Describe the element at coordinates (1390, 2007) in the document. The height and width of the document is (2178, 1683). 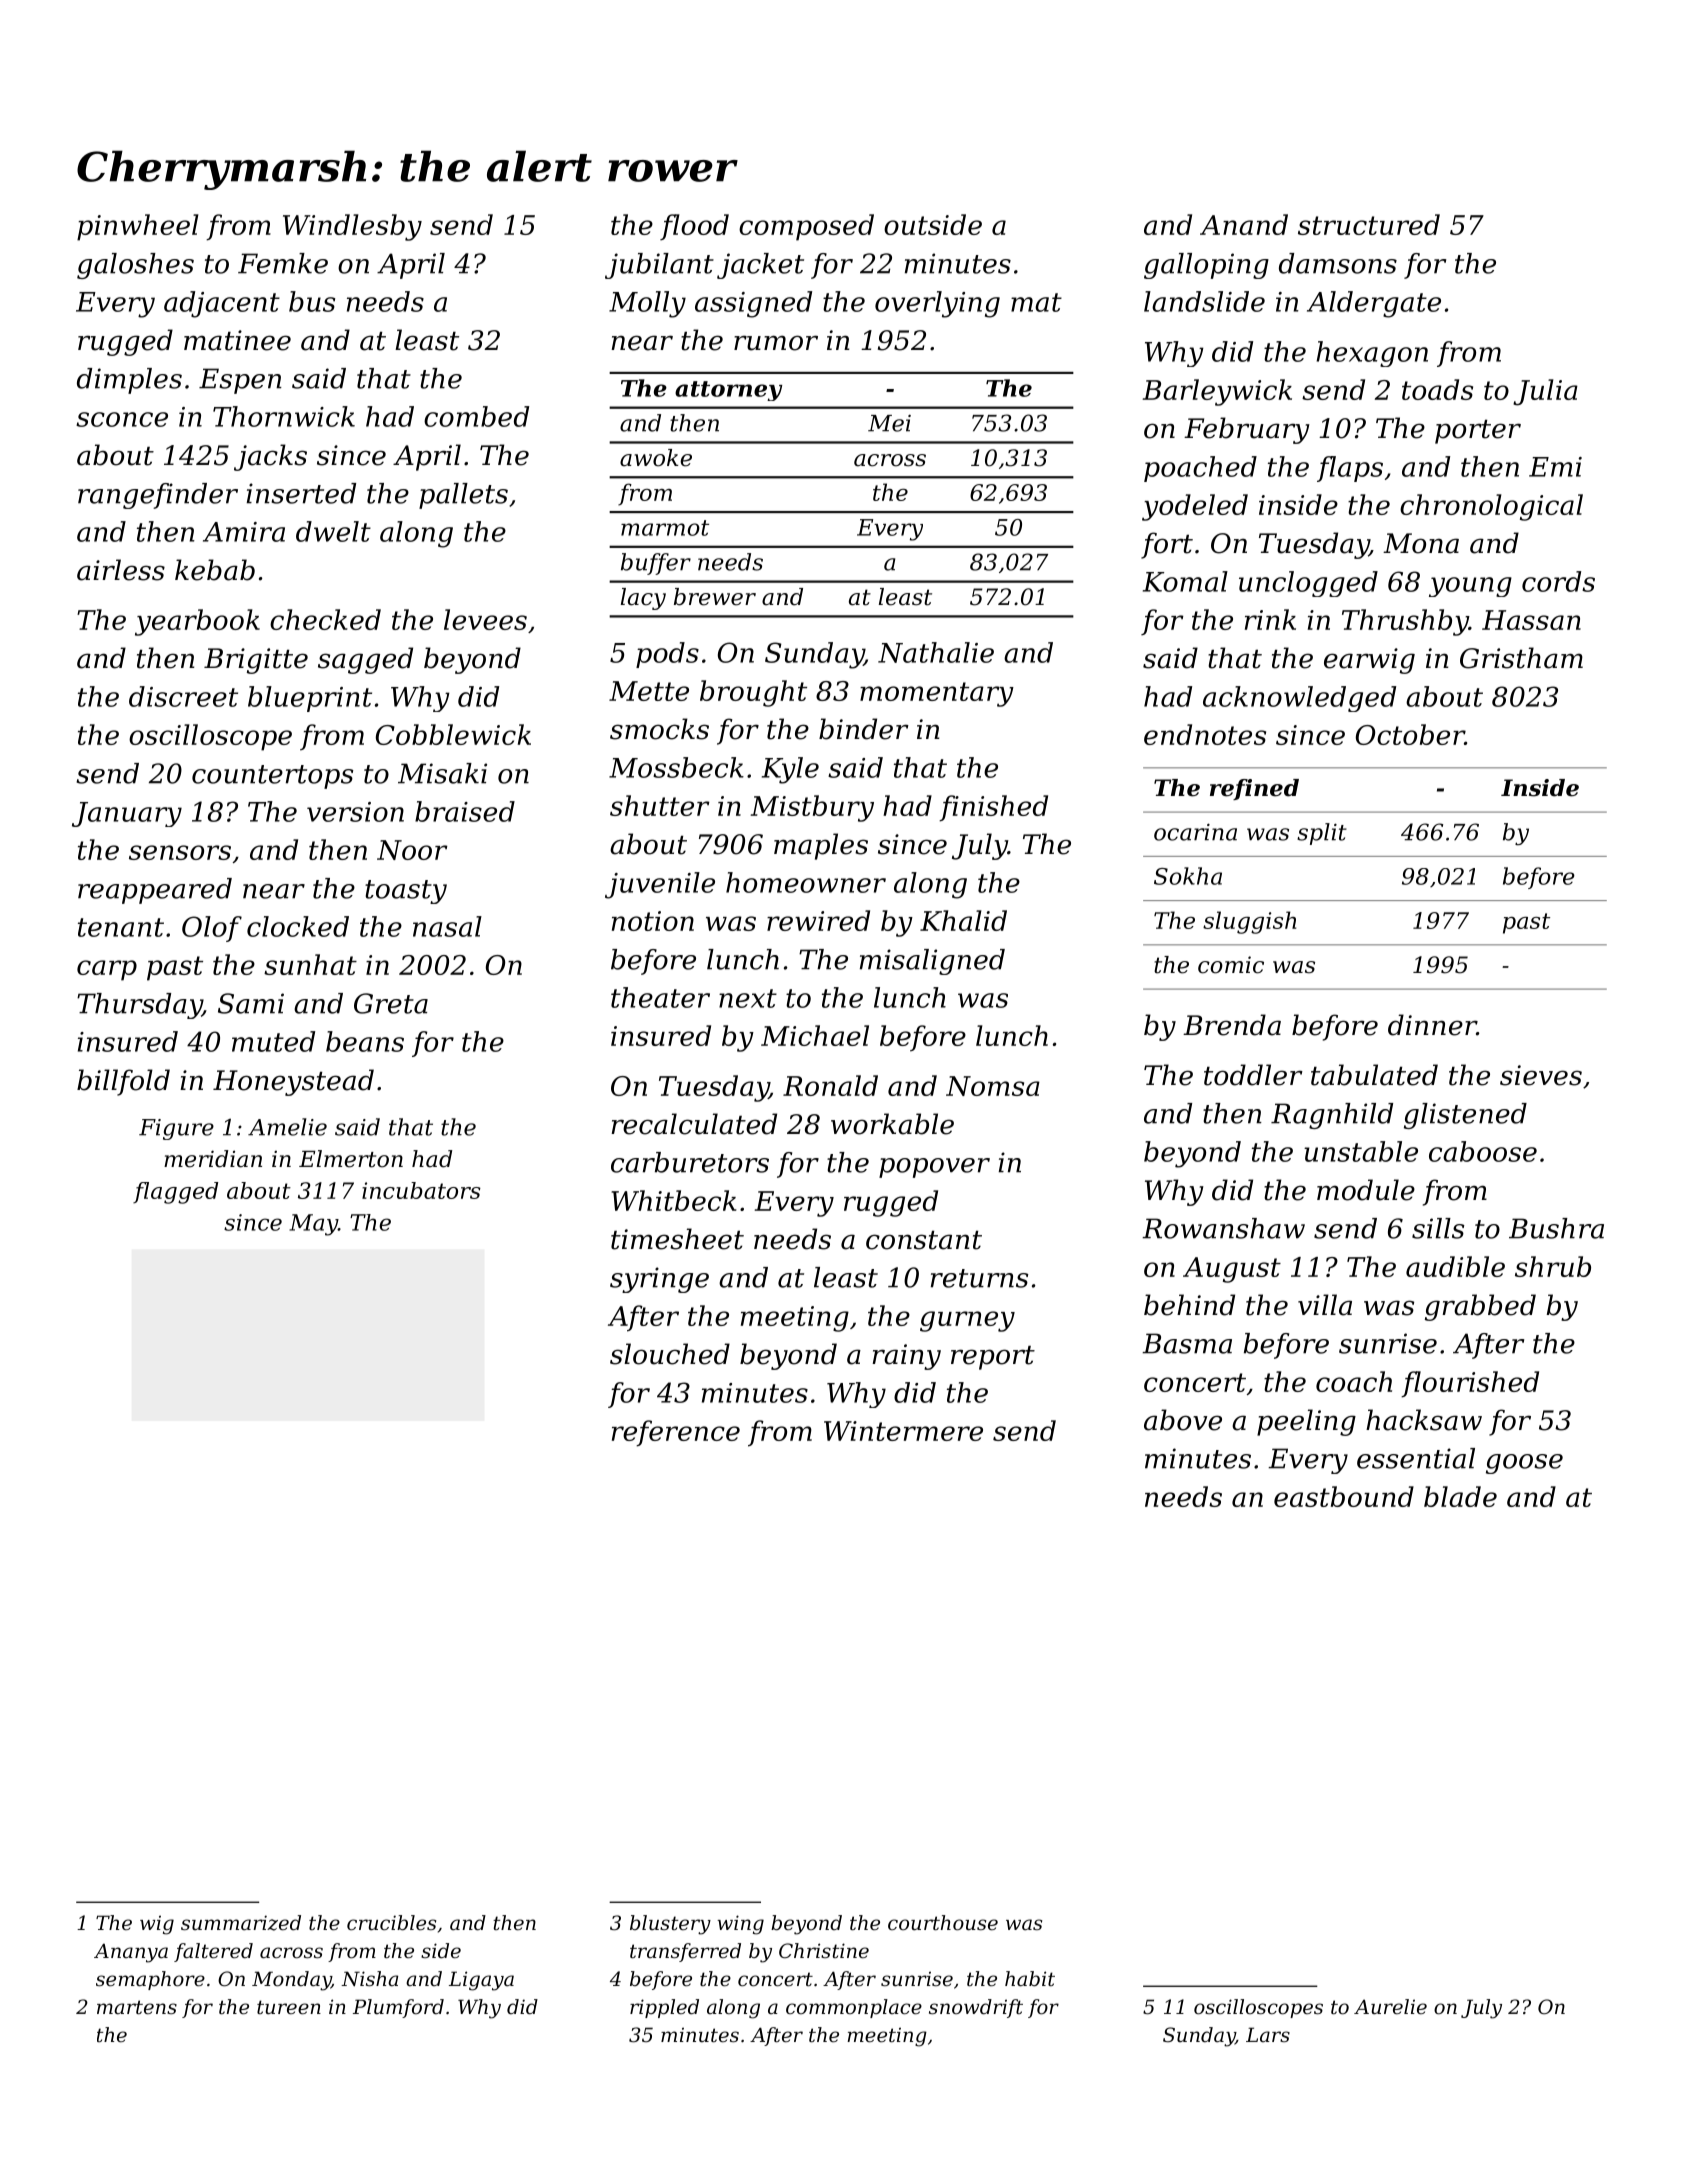
I see `Aurelie` at that location.
